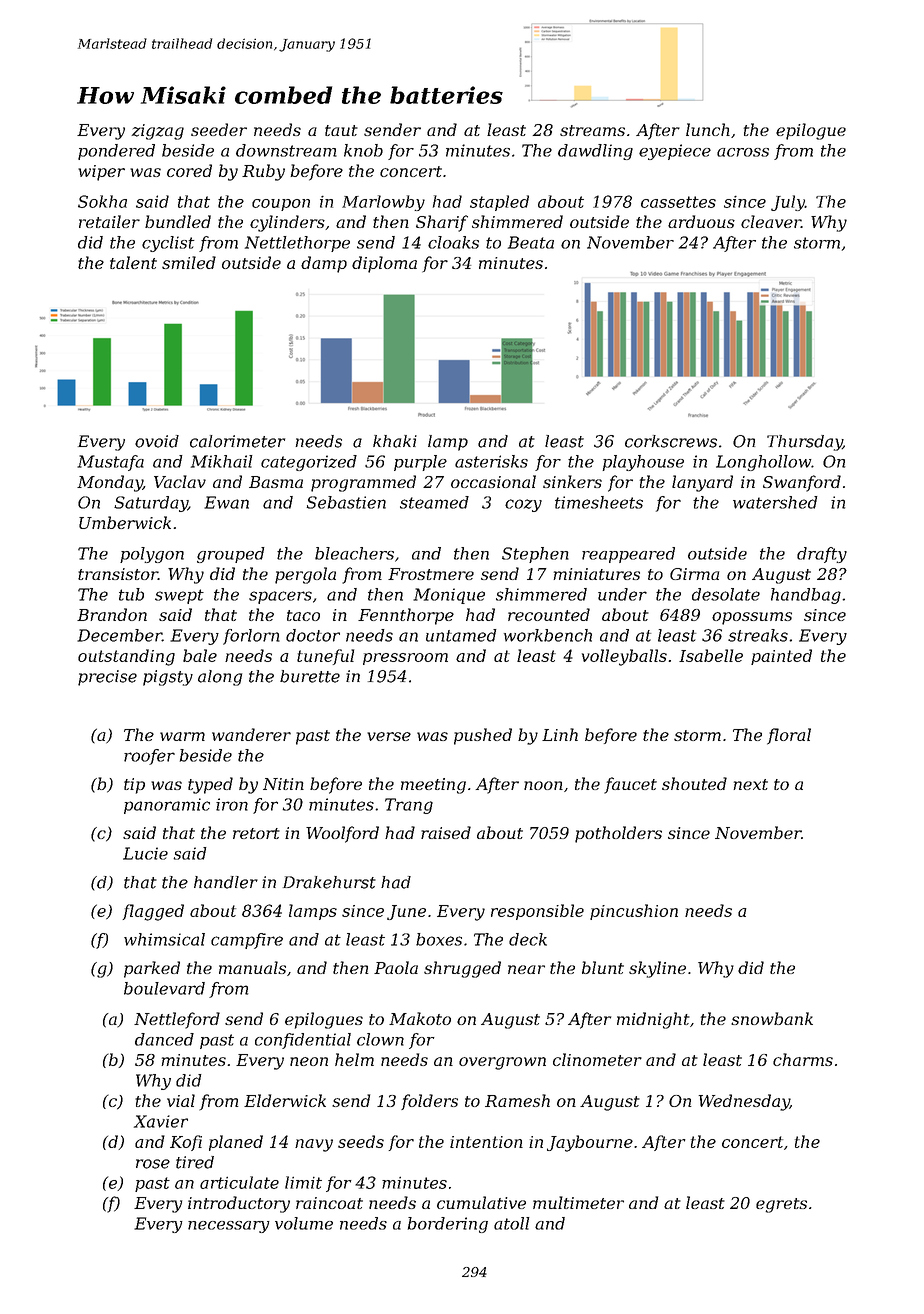 Image resolution: width=924 pixels, height=1314 pixels. Describe the element at coordinates (161, 1121) in the screenshot. I see `Xavier` at that location.
